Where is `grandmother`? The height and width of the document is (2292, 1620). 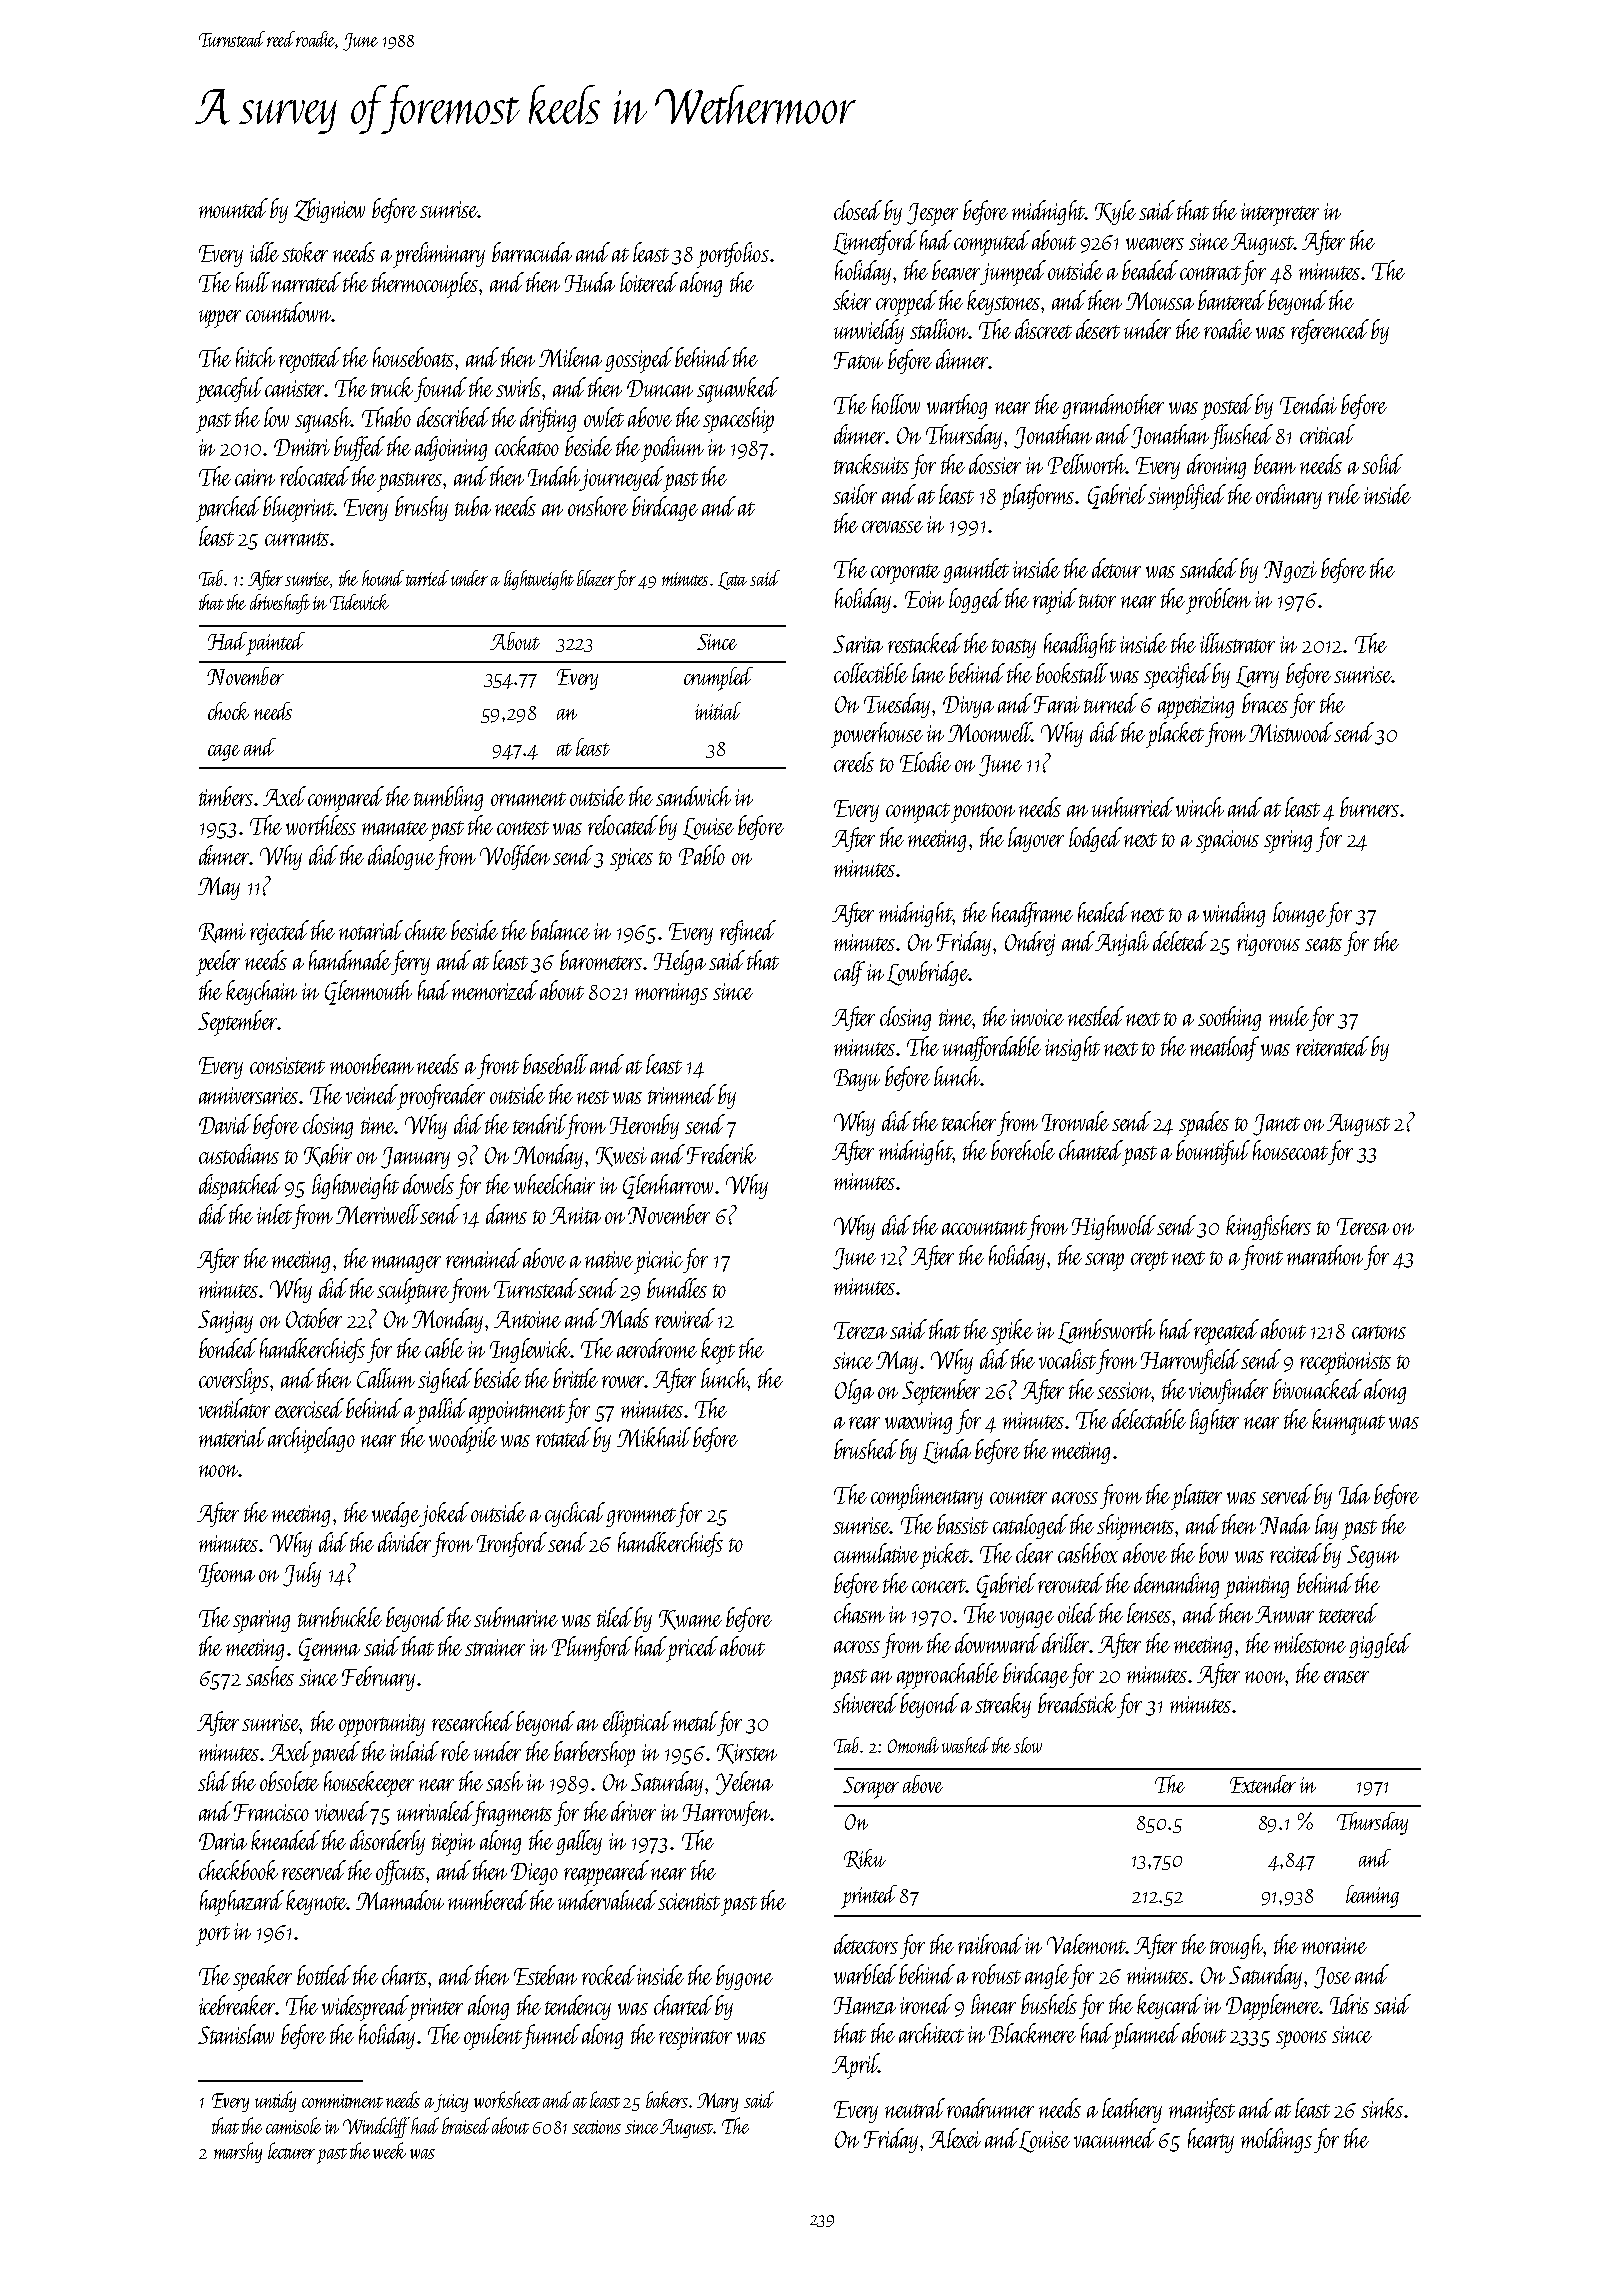 grandmother is located at coordinates (1113, 406).
